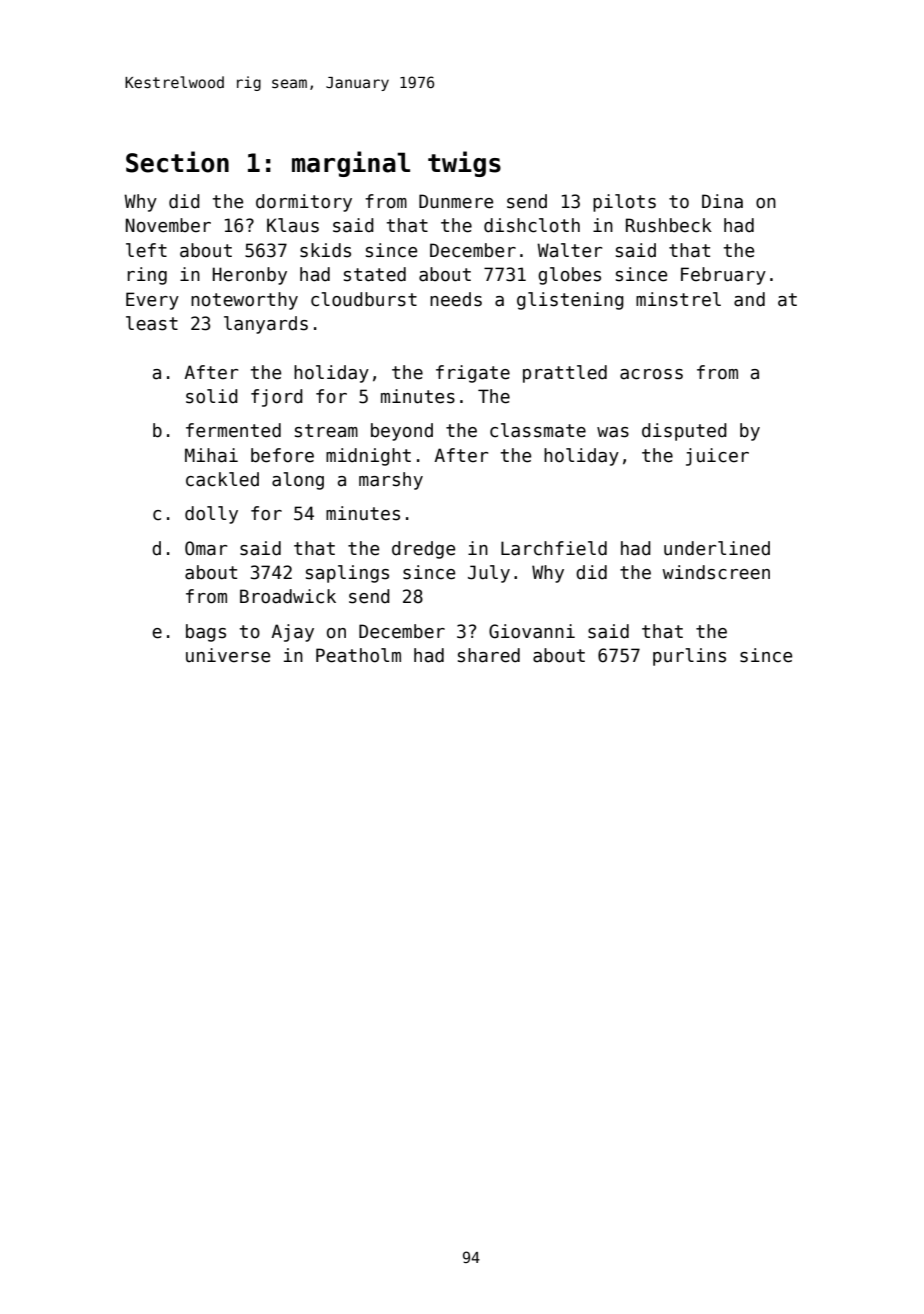 The height and width of the screenshot is (1314, 924). What do you see at coordinates (717, 548) in the screenshot?
I see `underlined` at bounding box center [717, 548].
